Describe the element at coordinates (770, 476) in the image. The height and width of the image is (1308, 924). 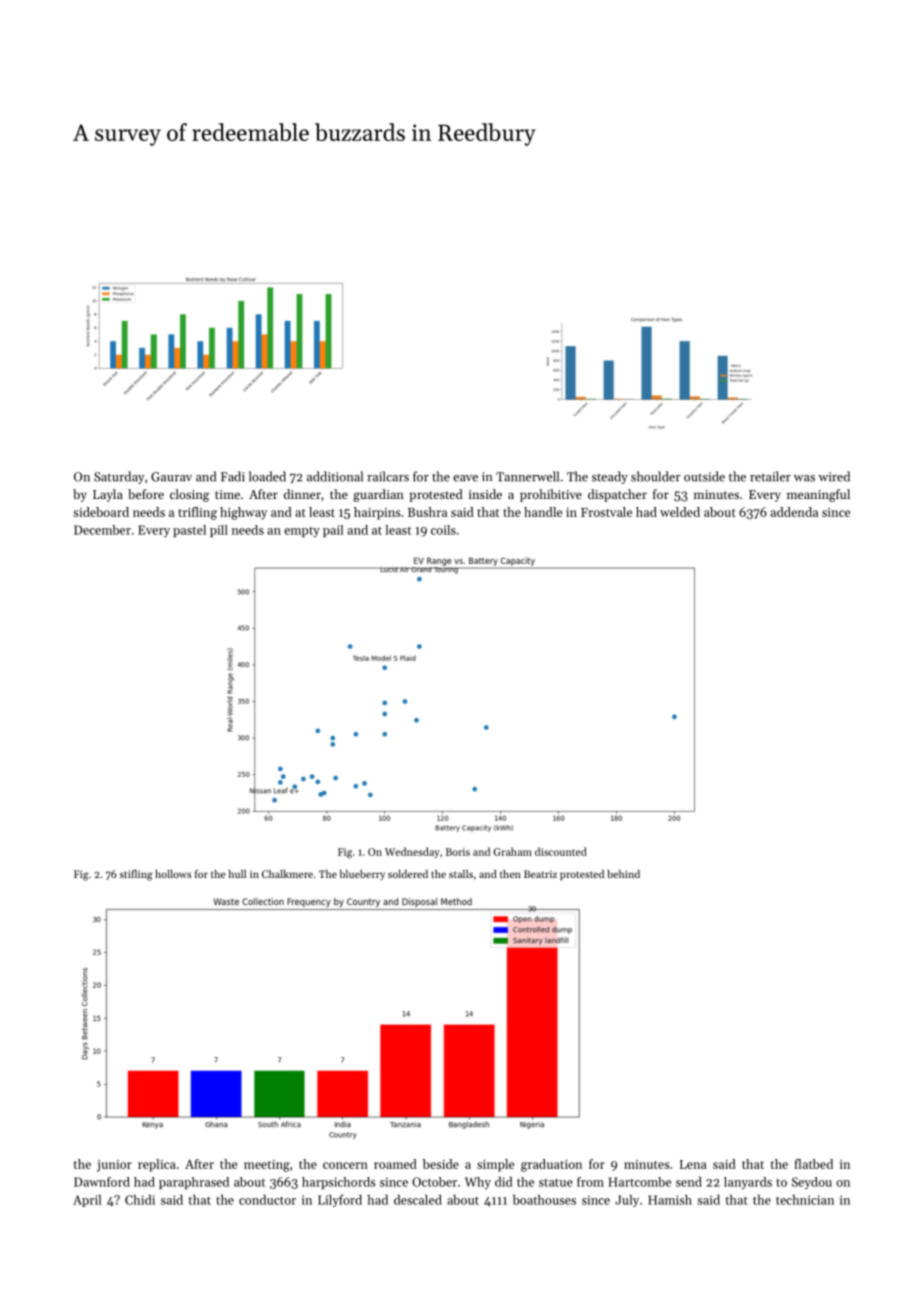
I see `retailer` at that location.
